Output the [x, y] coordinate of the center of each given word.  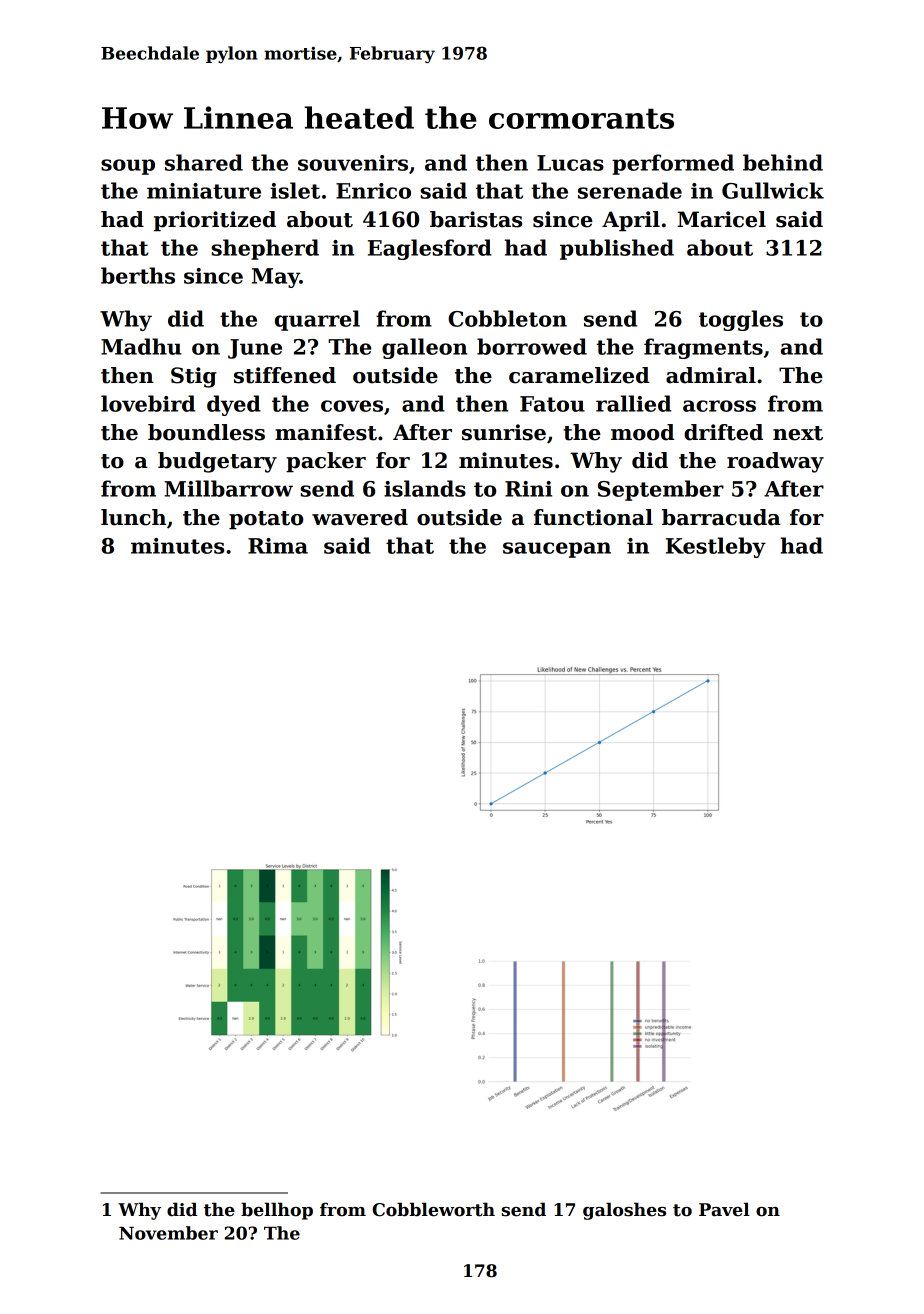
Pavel [724, 1209]
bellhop [277, 1211]
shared [204, 162]
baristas [476, 219]
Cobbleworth [433, 1209]
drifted [723, 432]
